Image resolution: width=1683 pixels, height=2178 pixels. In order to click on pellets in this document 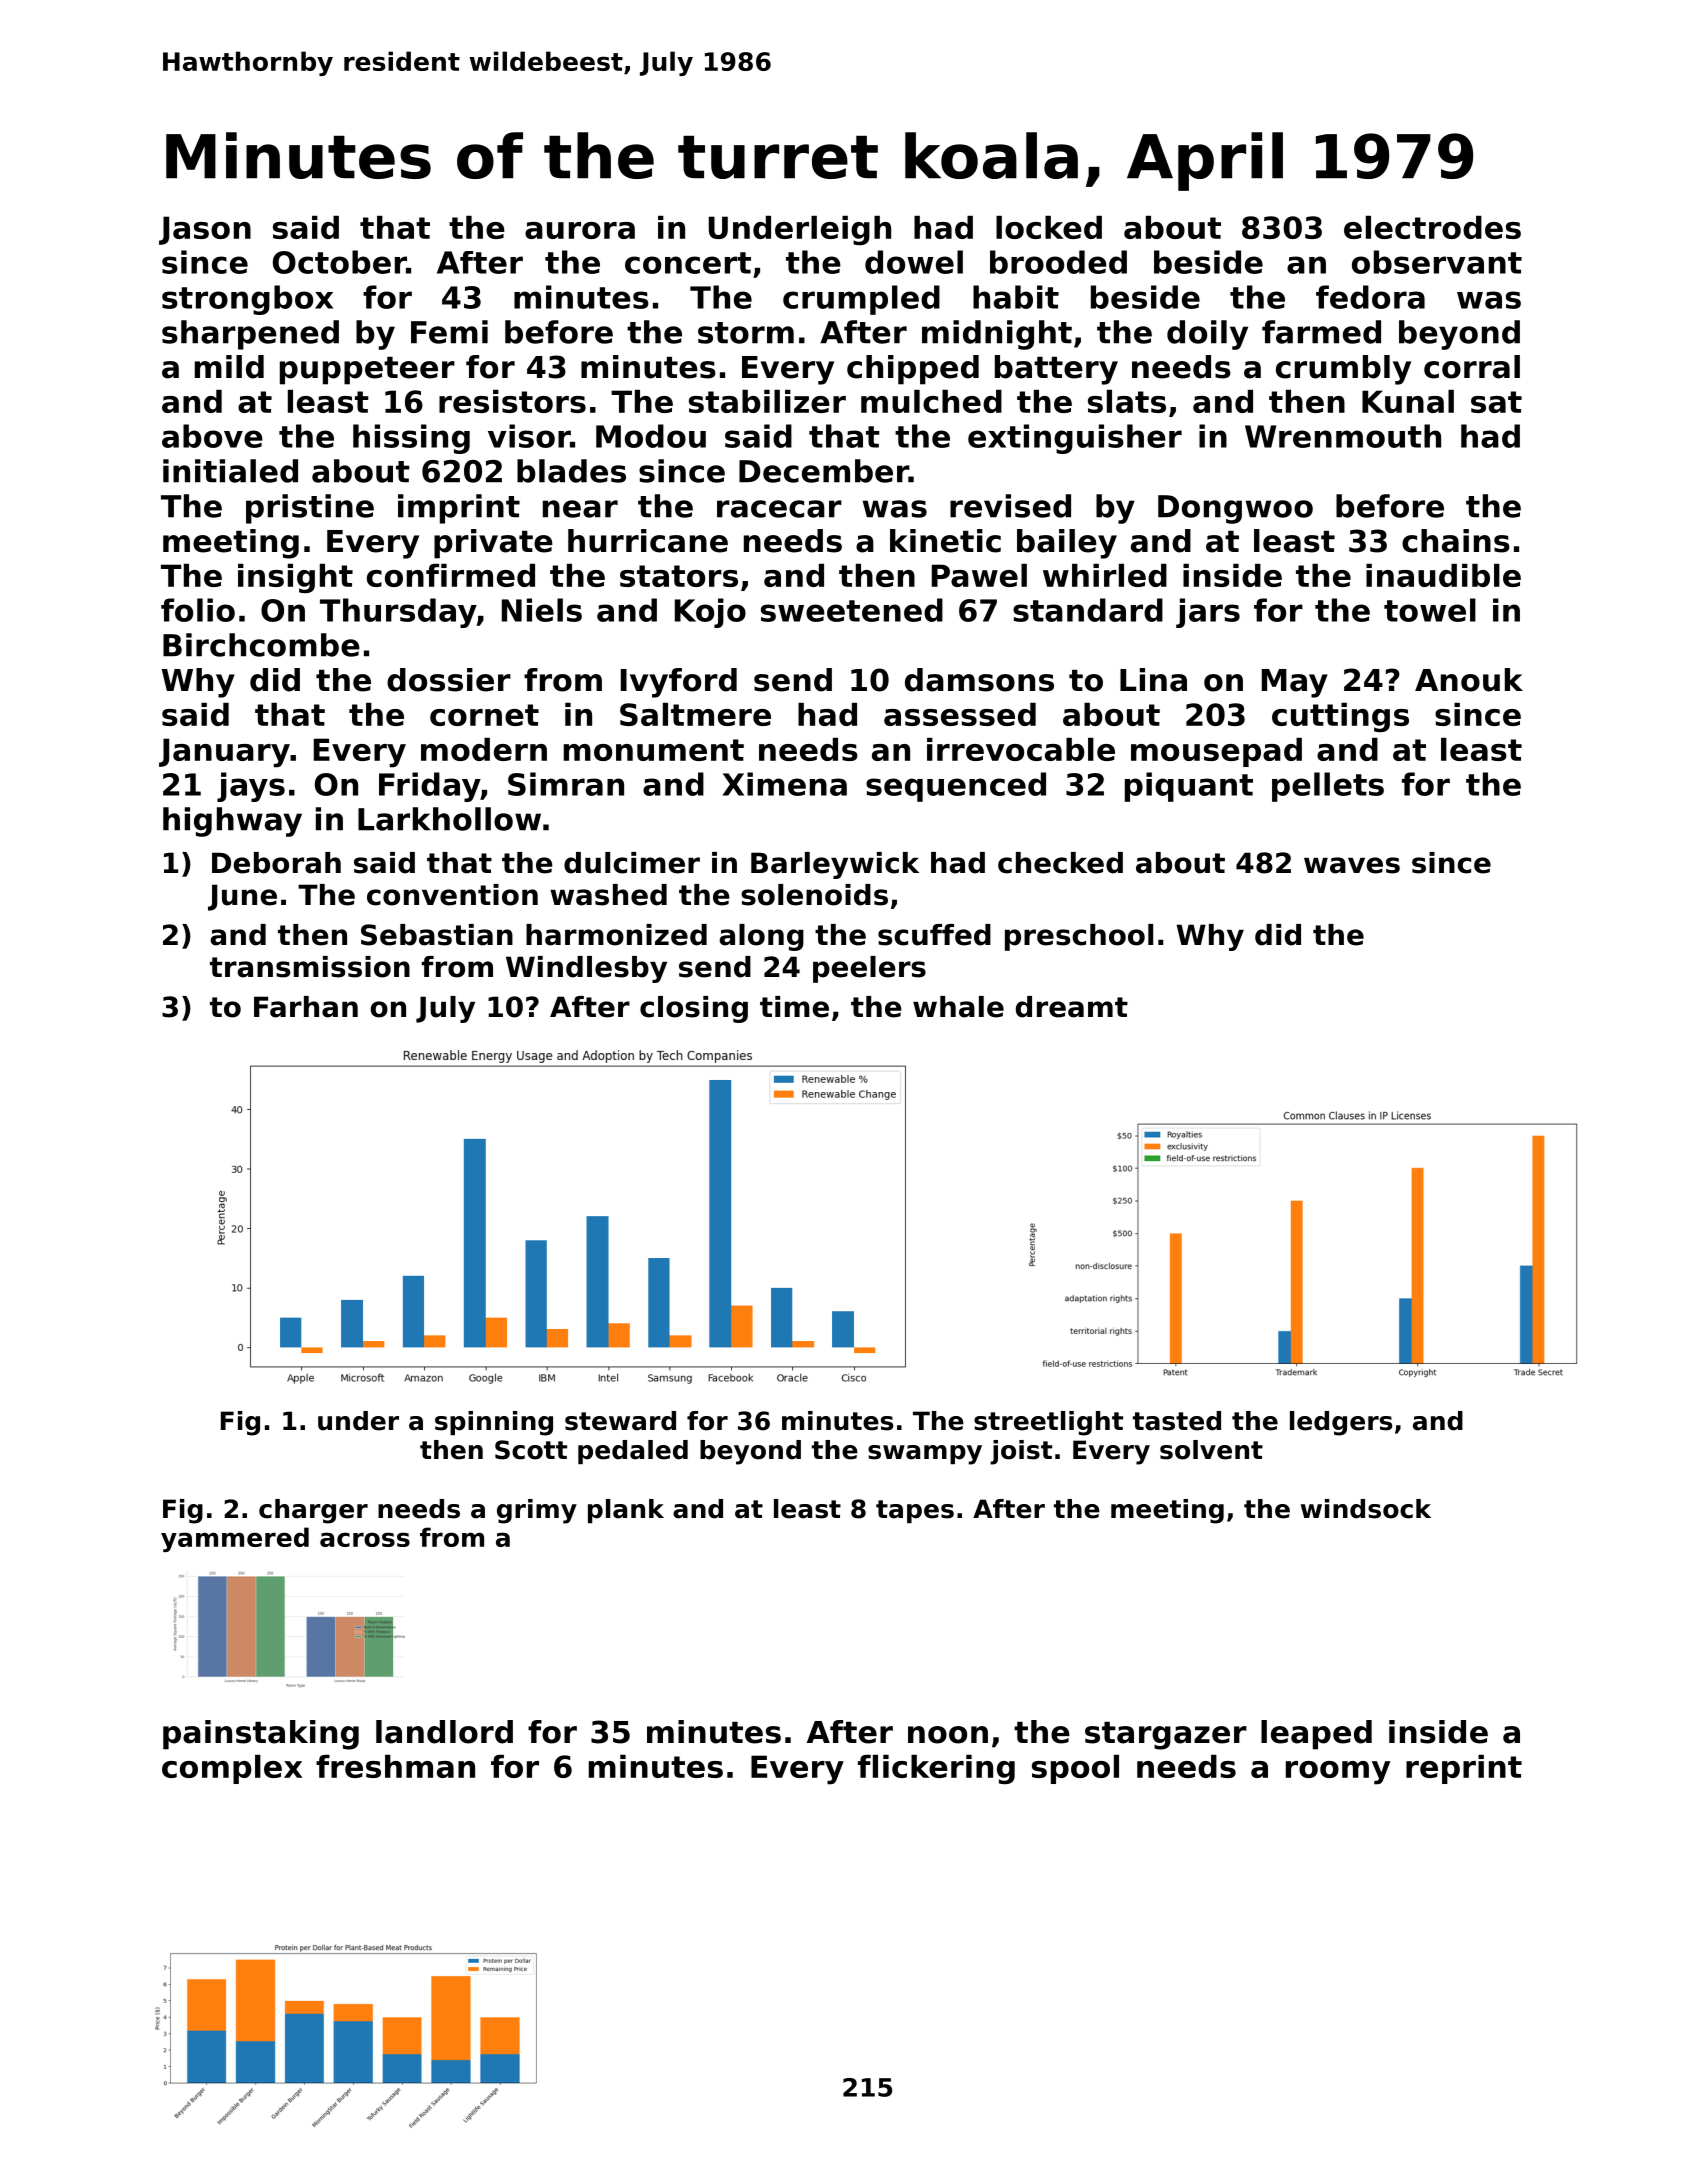, I will do `click(1328, 787)`.
